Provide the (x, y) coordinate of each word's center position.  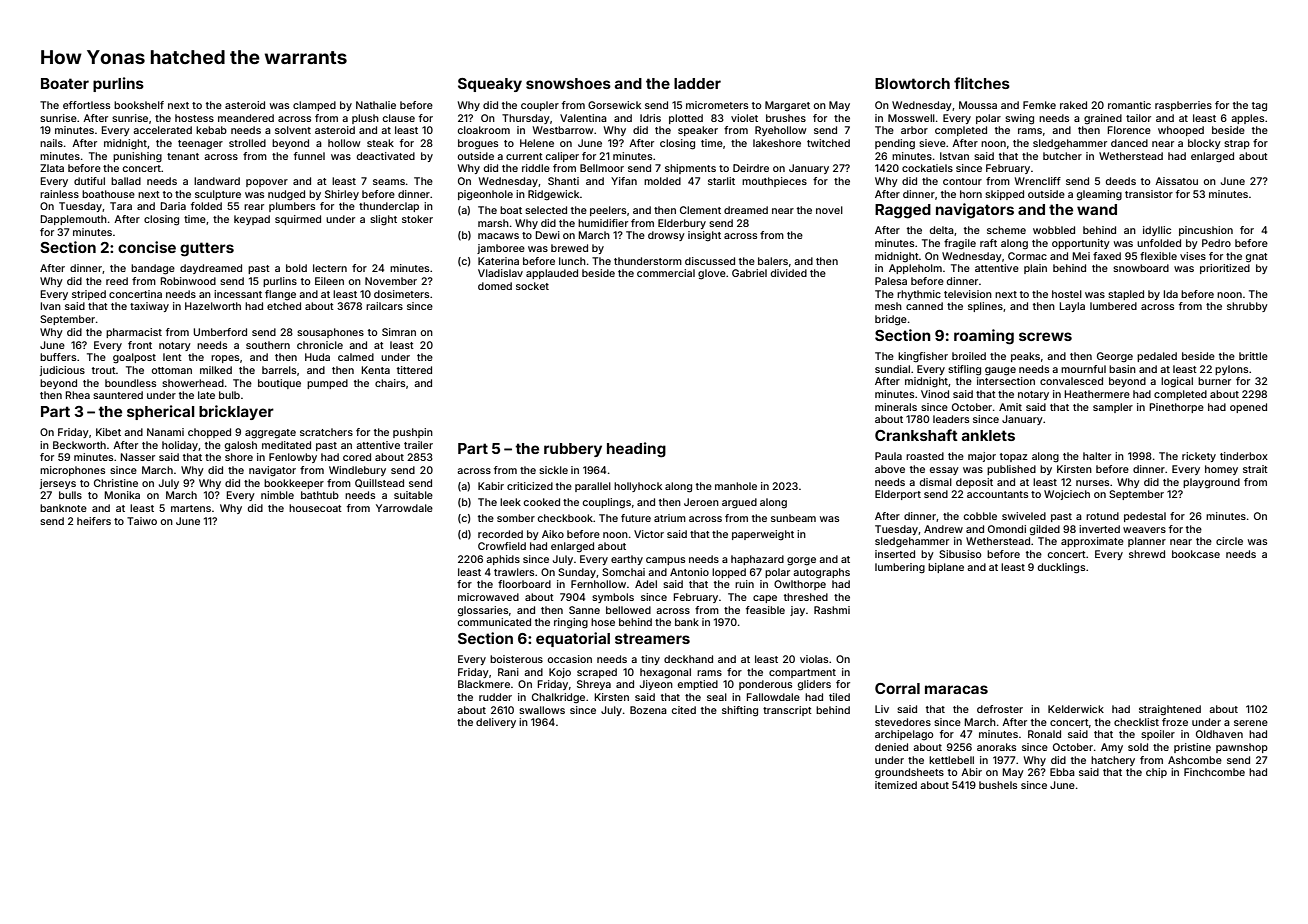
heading (636, 450)
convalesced (1071, 381)
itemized (896, 785)
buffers (58, 357)
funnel (309, 156)
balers (773, 261)
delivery (496, 723)
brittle (1253, 356)
